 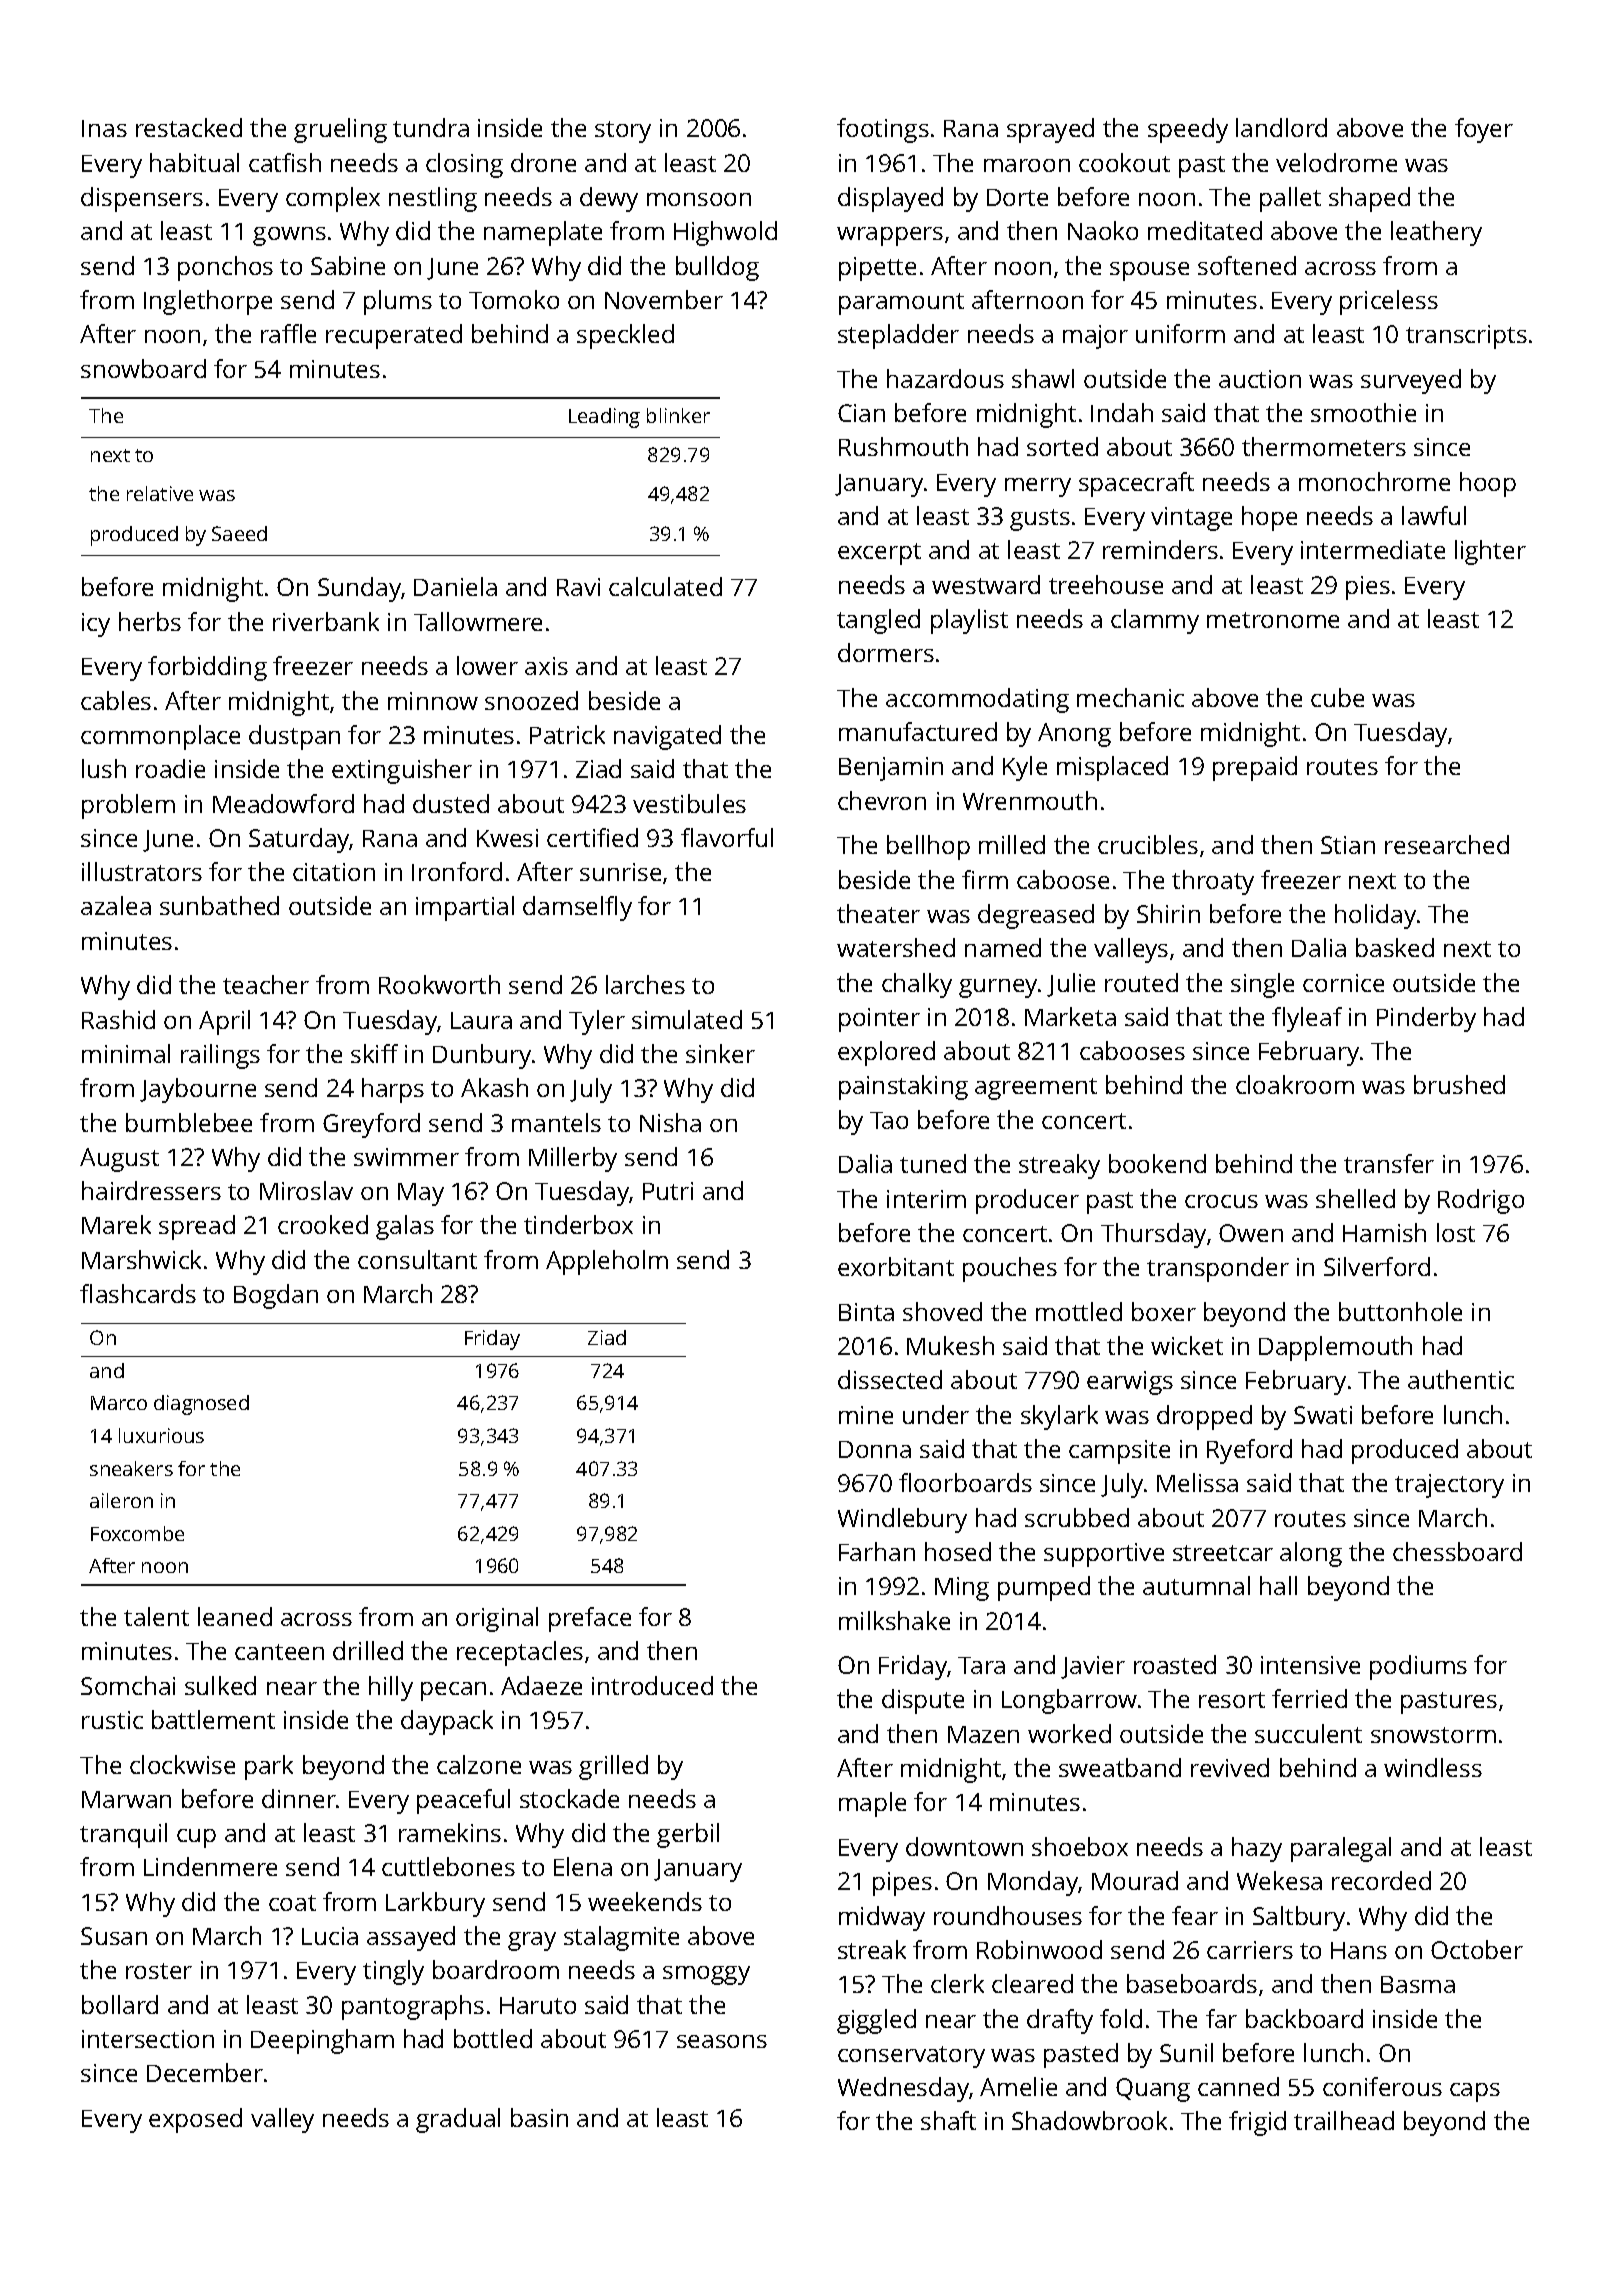 I want to click on Binta, so click(x=866, y=1312).
